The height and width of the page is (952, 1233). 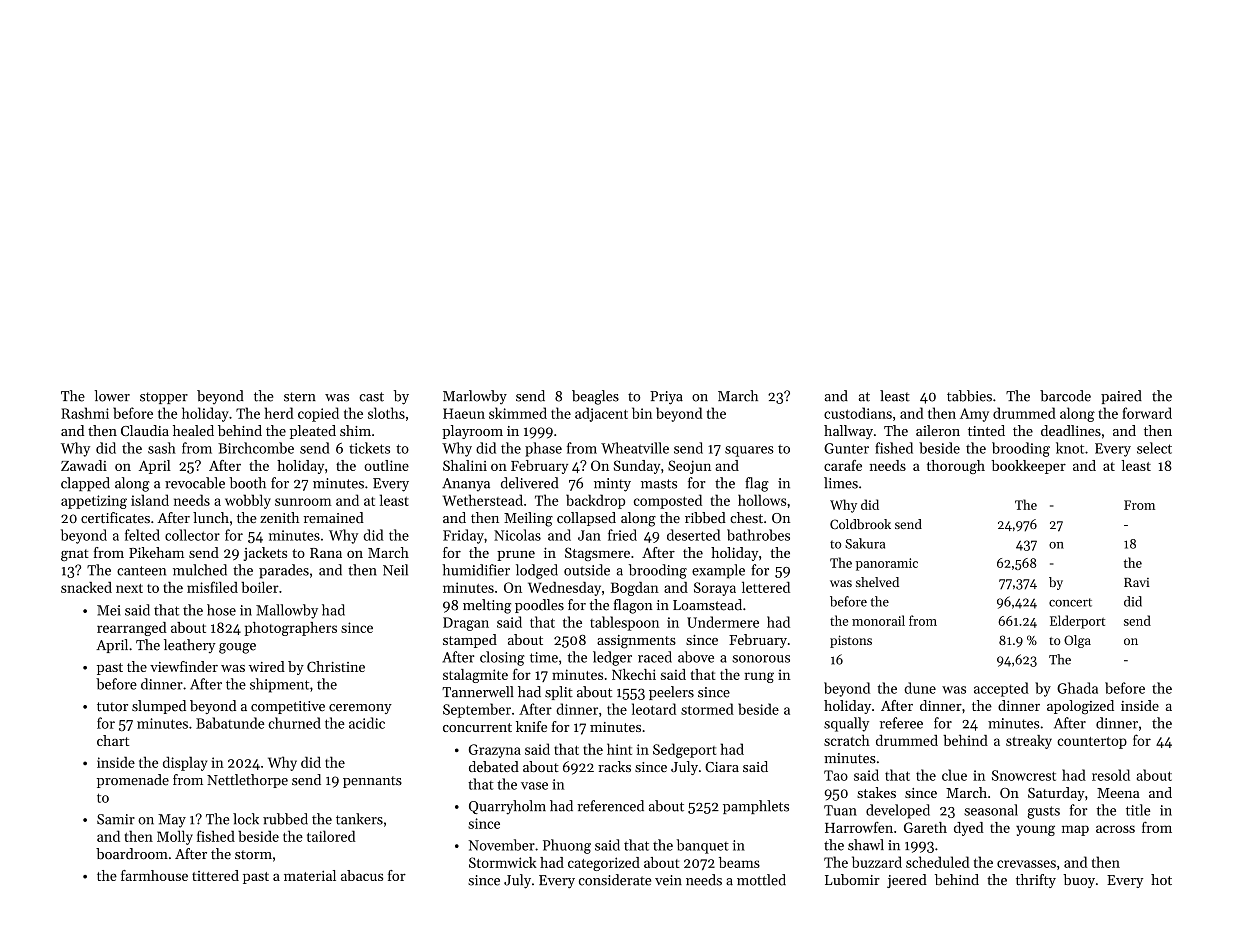 I want to click on tutor, so click(x=112, y=707).
